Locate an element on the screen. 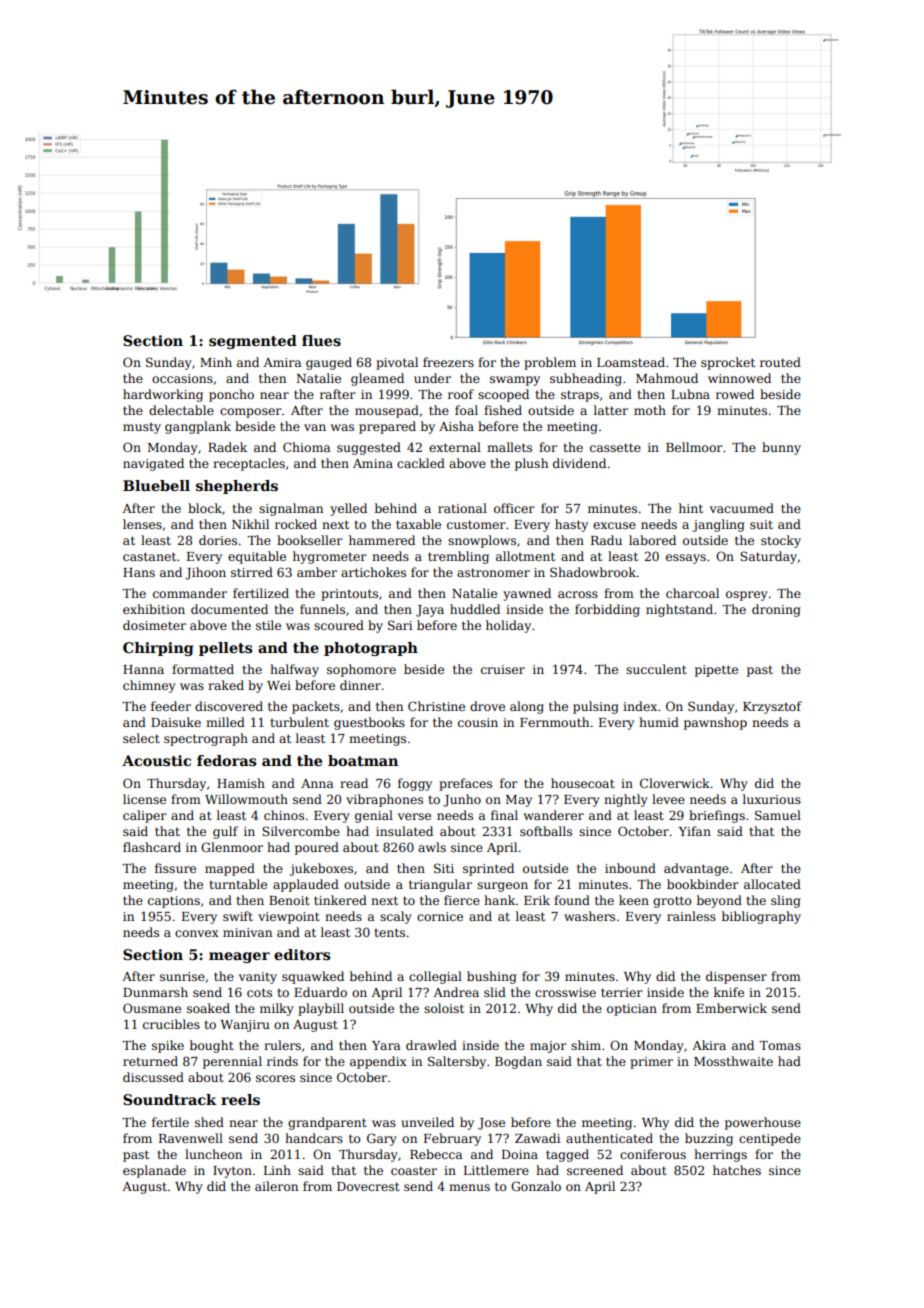 This screenshot has height=1308, width=924. scores is located at coordinates (275, 1078).
